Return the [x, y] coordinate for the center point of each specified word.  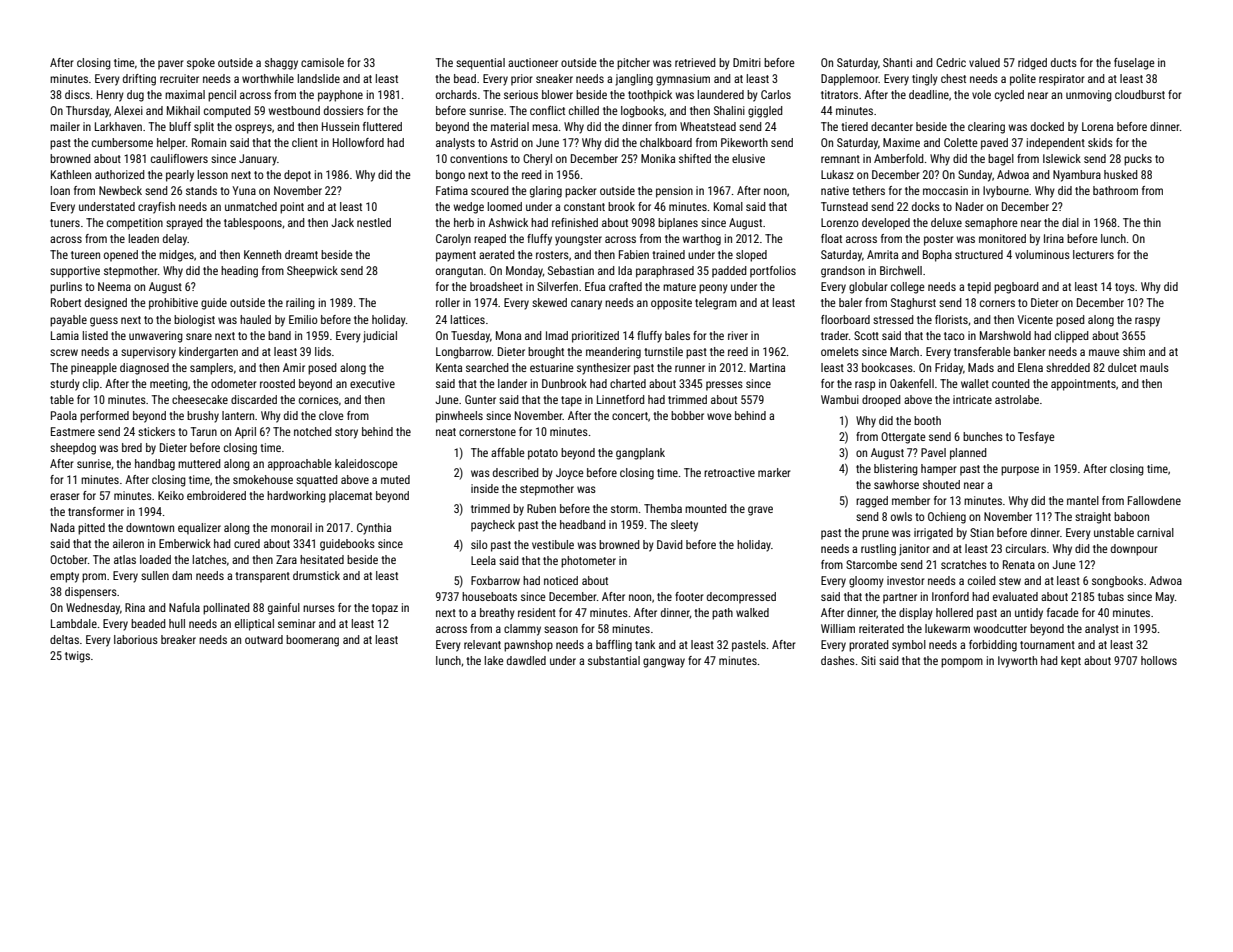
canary [586, 305]
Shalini [729, 110]
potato [543, 454]
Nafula [184, 607]
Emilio [303, 319]
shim [1134, 351]
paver [171, 65]
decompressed [741, 598]
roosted [277, 383]
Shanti [897, 62]
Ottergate [903, 438]
